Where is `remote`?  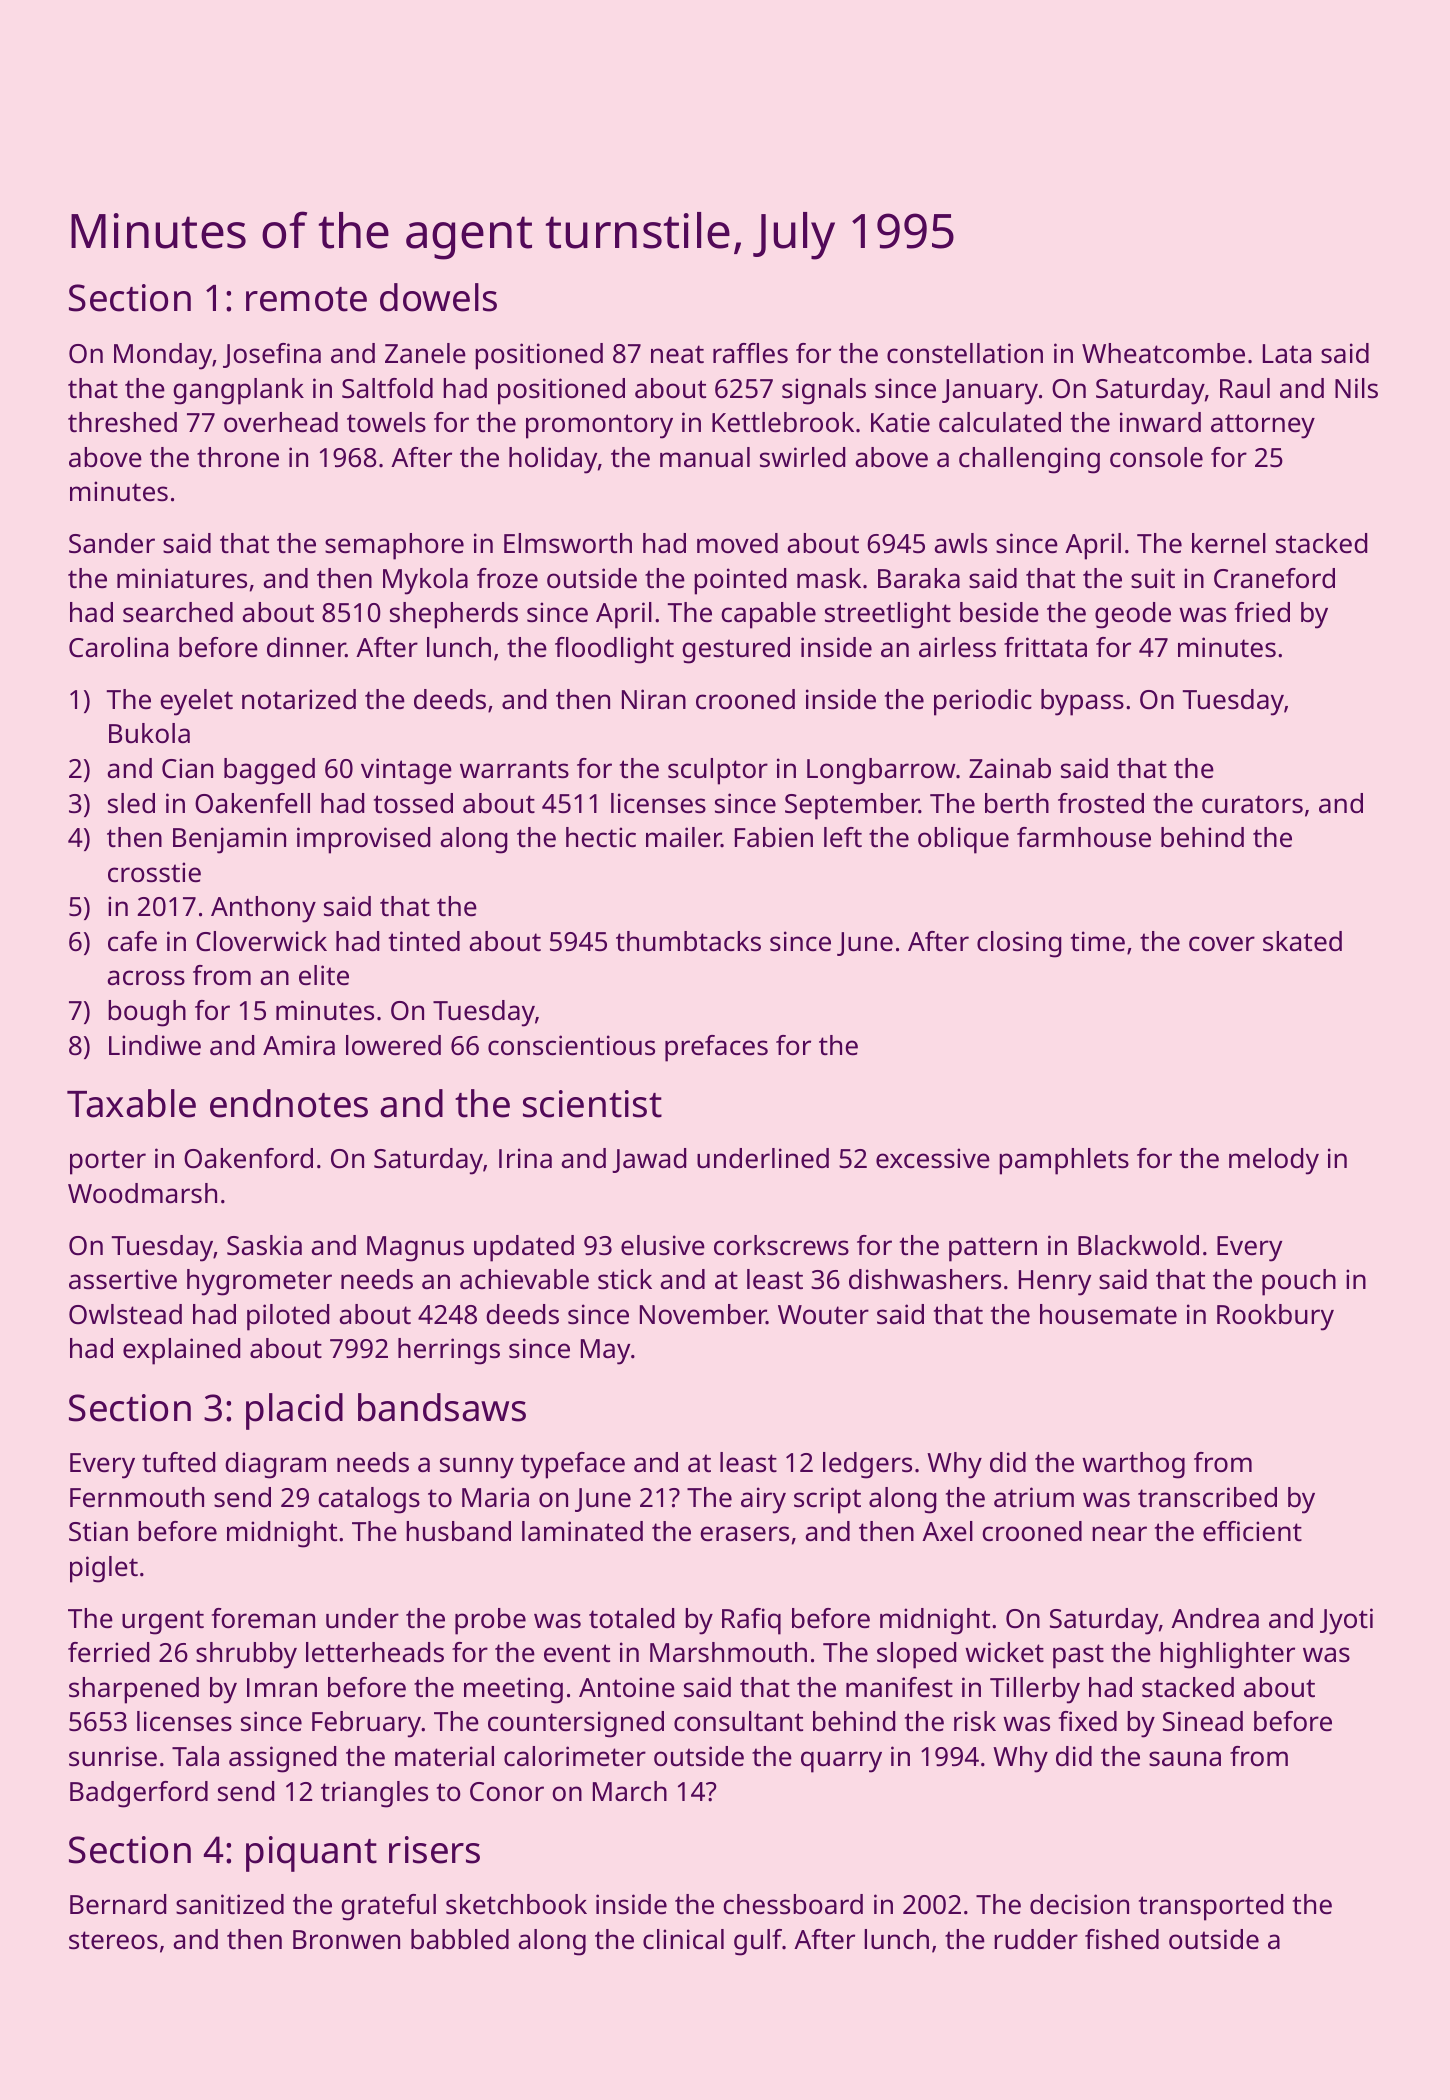
remote is located at coordinates (306, 299).
